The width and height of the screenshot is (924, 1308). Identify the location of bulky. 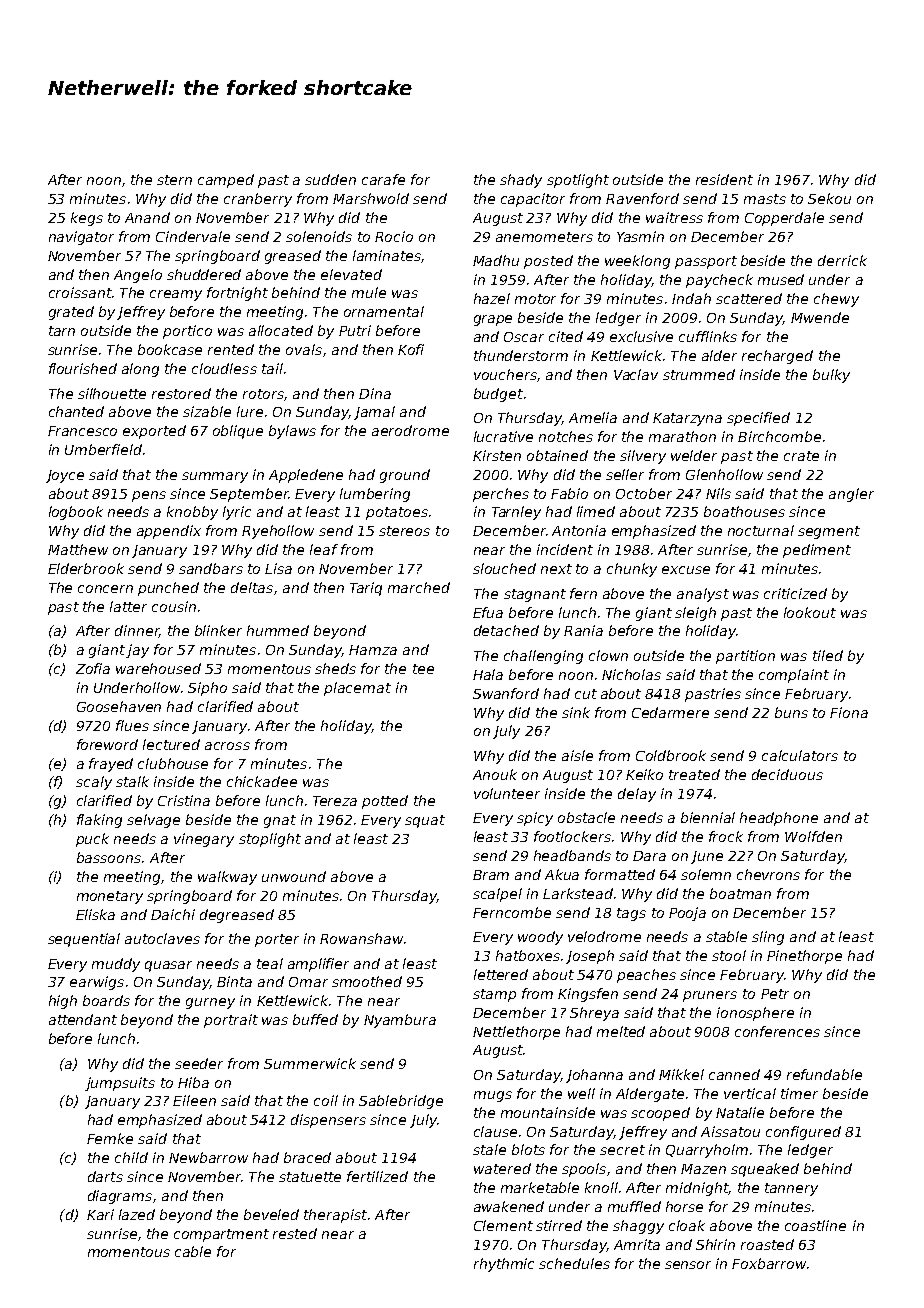
(831, 376).
